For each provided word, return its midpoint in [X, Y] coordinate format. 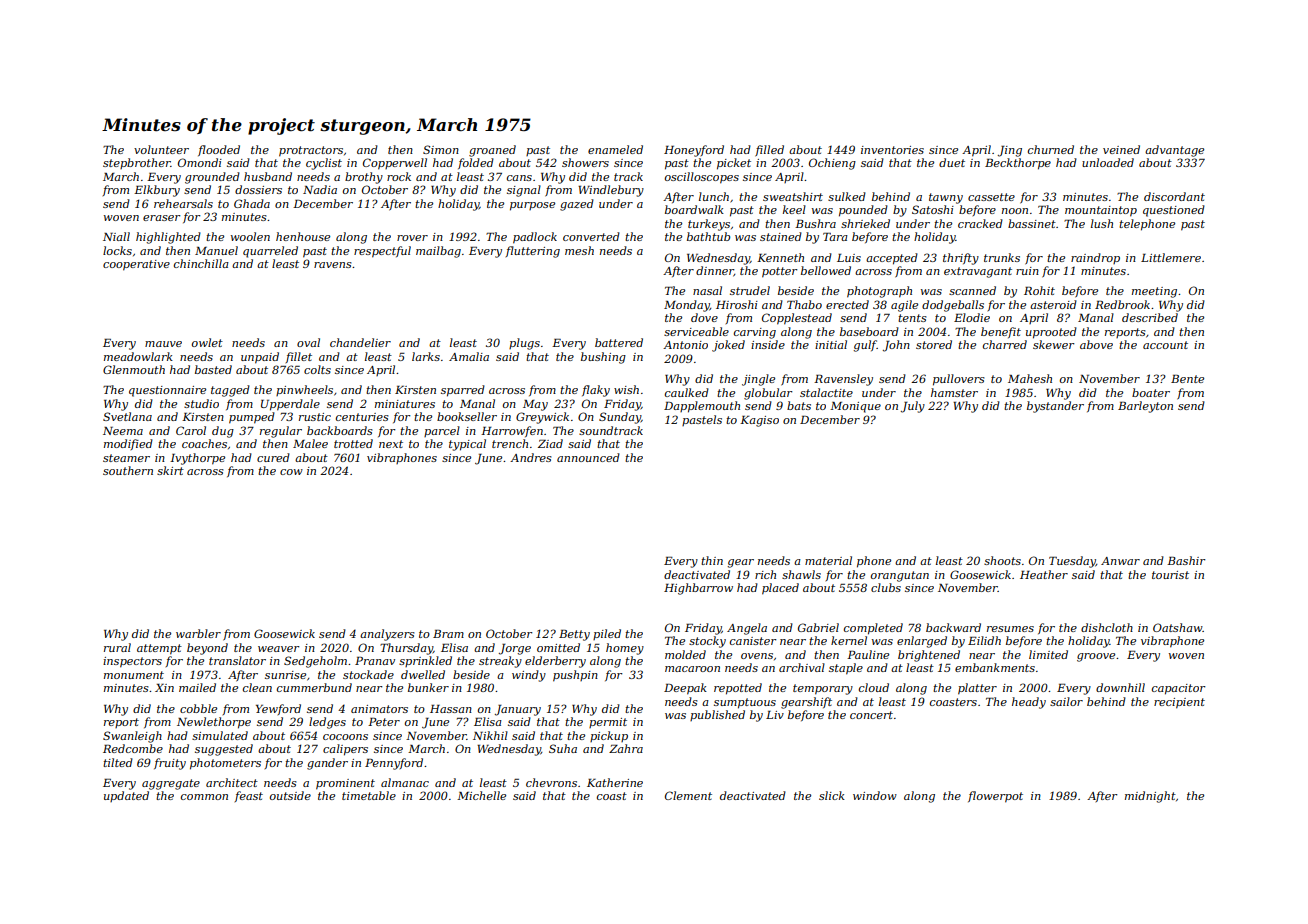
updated [126, 796]
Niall [116, 236]
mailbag [438, 252]
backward [953, 627]
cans [519, 178]
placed [780, 589]
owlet [207, 342]
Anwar [1120, 561]
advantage [1174, 151]
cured [273, 457]
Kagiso [759, 421]
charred [1005, 344]
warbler [198, 633]
